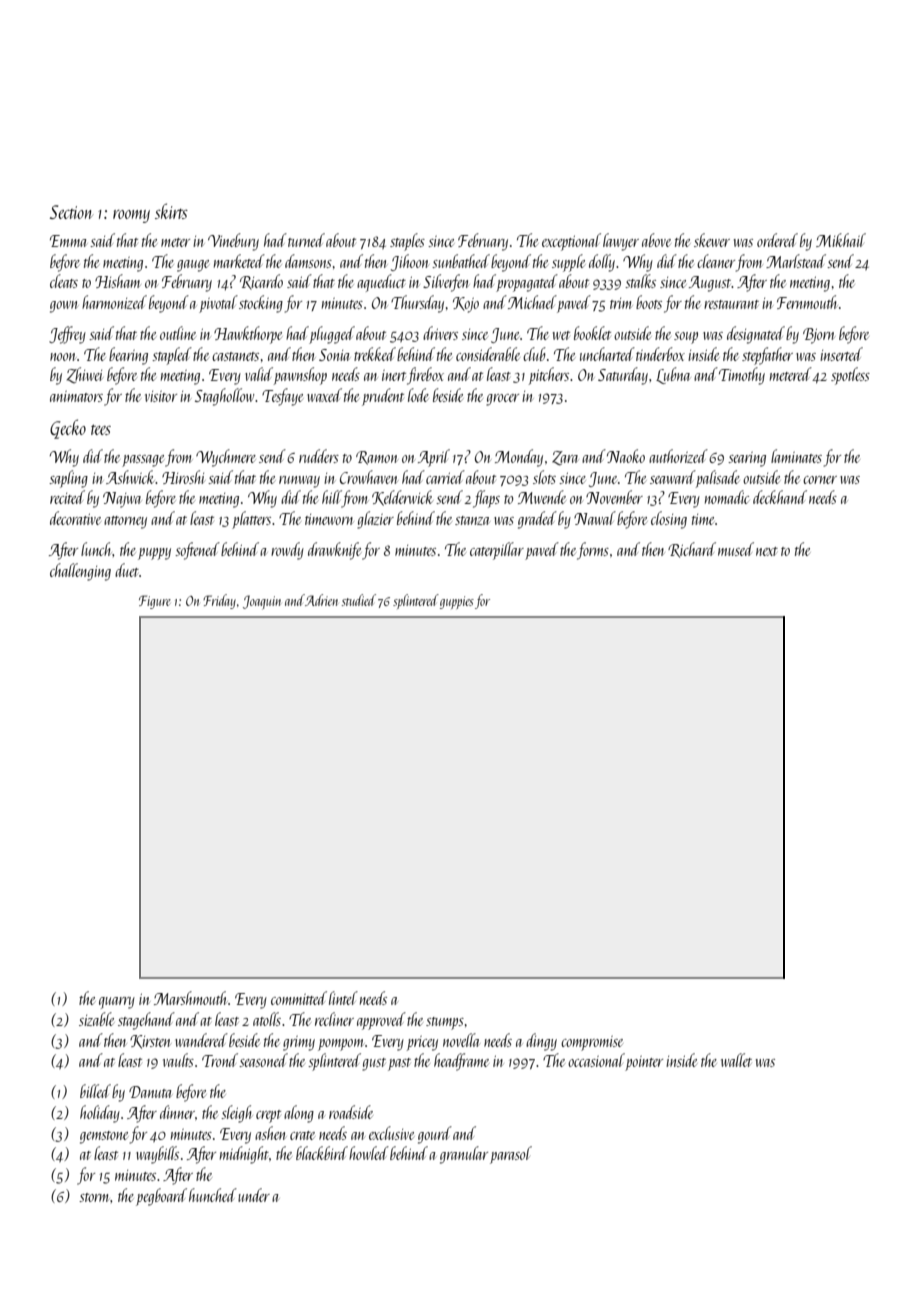 The width and height of the document is (924, 1308). What do you see at coordinates (565, 458) in the document?
I see `Zara` at bounding box center [565, 458].
